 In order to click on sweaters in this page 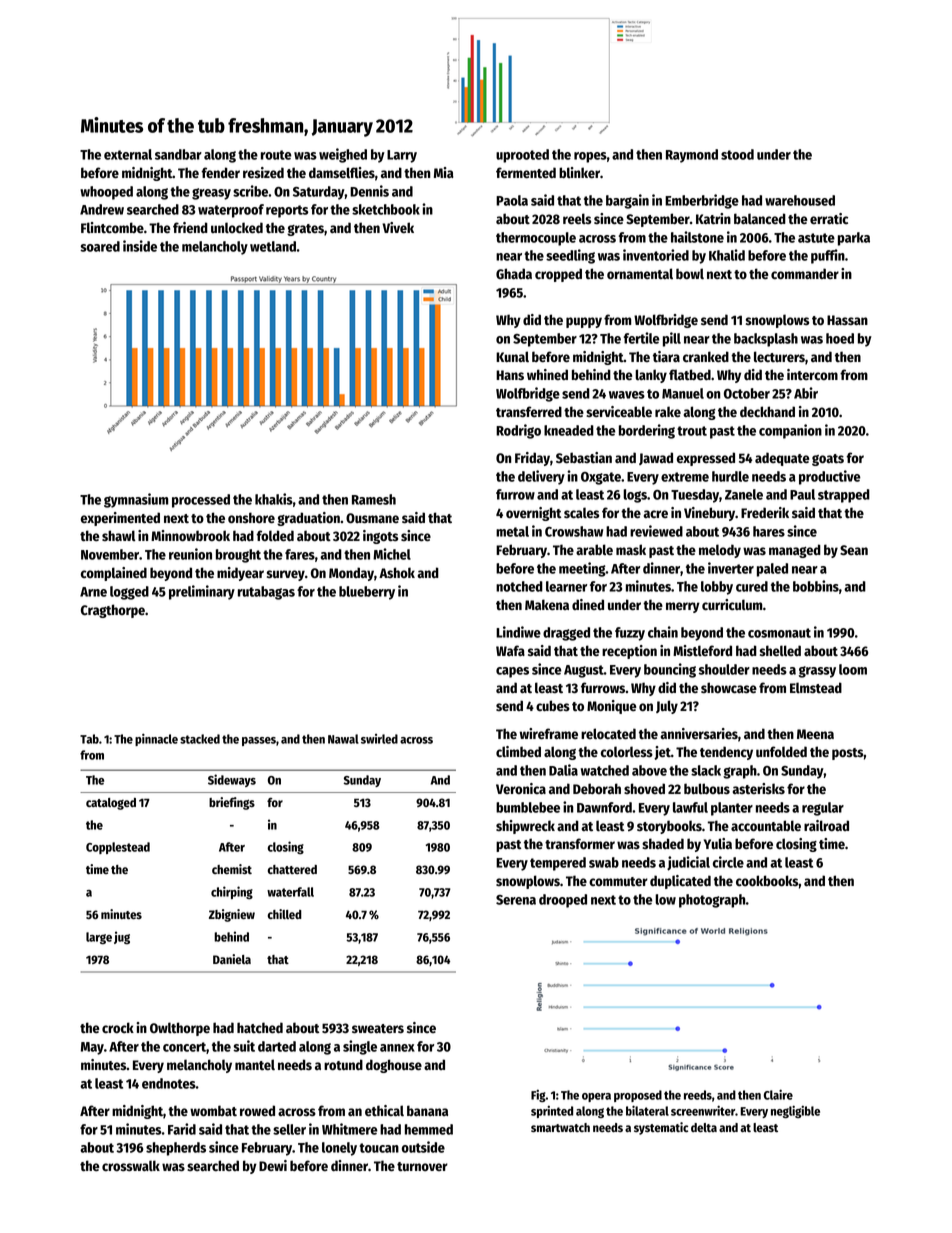, I will do `click(378, 1029)`.
